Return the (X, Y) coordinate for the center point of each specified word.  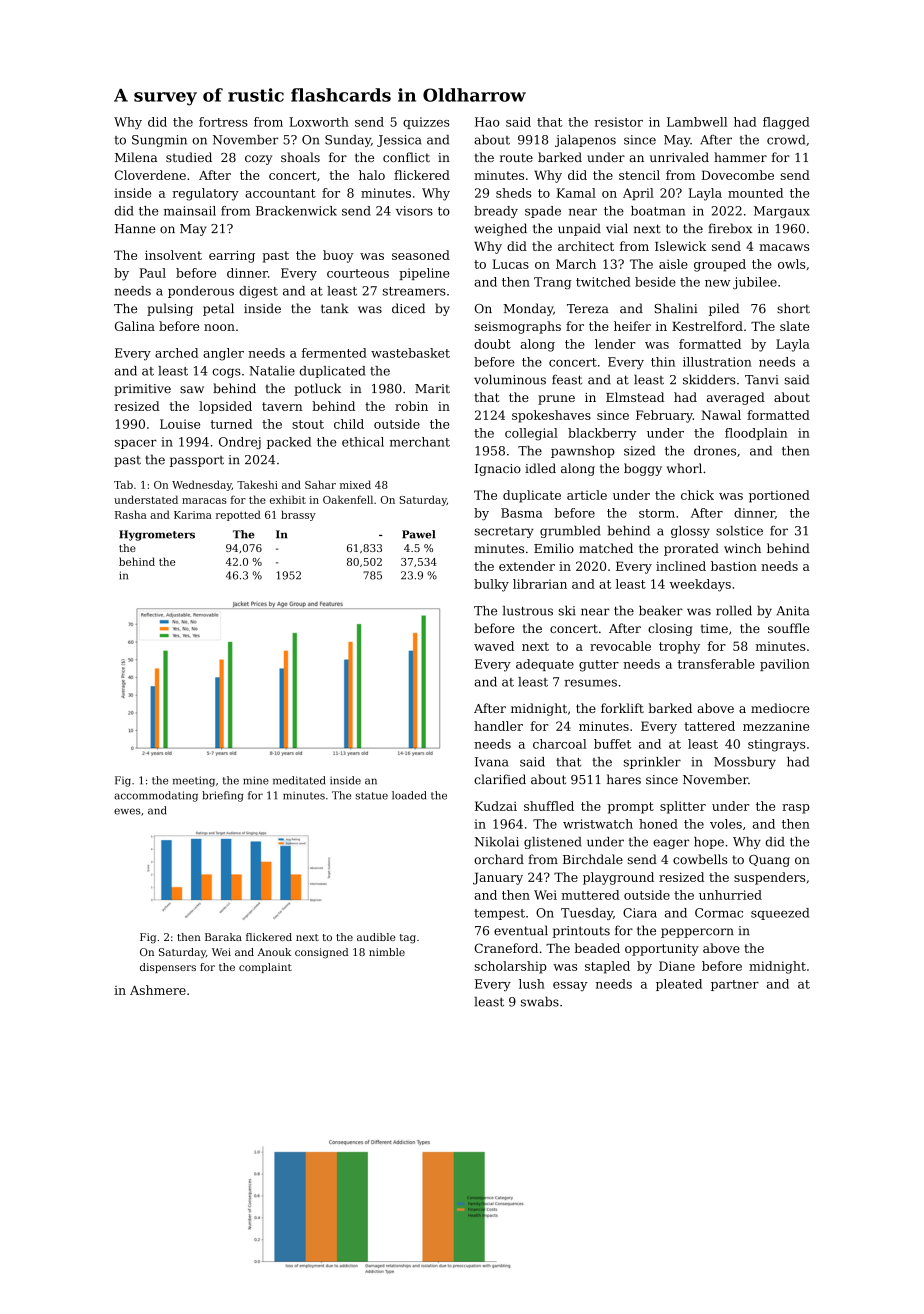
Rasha (131, 514)
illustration (717, 362)
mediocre (780, 708)
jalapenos (585, 141)
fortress (223, 122)
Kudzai (496, 806)
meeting (194, 781)
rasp (796, 809)
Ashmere (158, 990)
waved (494, 646)
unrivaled (679, 157)
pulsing (170, 309)
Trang (553, 283)
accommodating (156, 796)
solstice (739, 531)
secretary (504, 532)
